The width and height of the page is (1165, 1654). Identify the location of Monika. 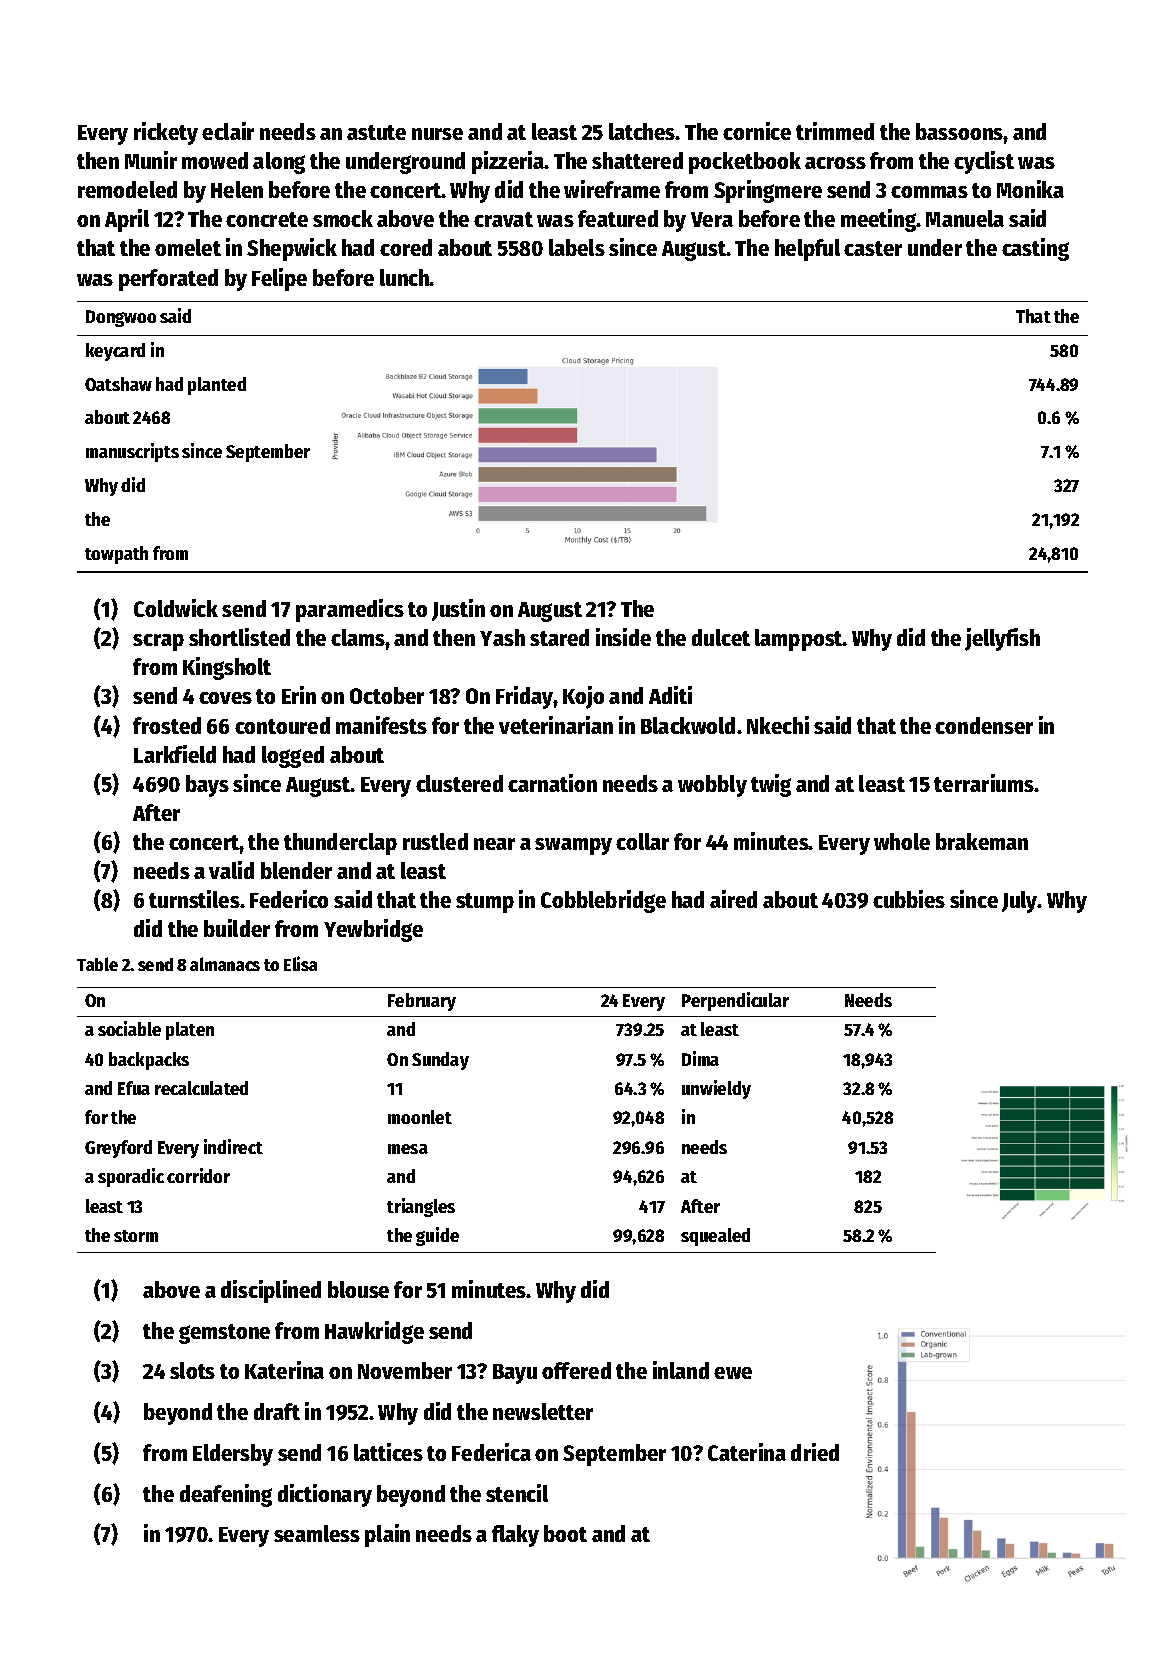
(1030, 189).
